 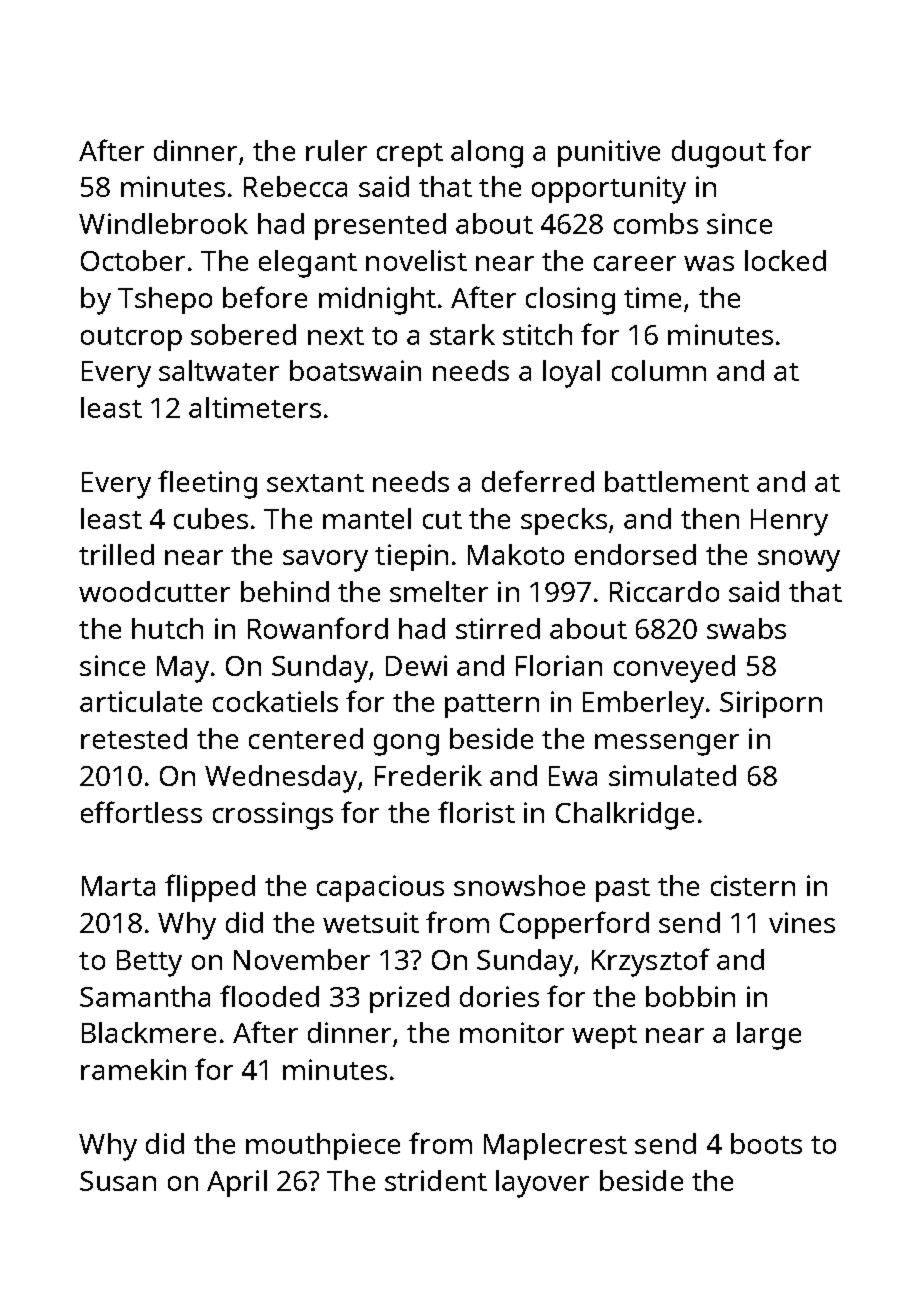 I want to click on dugout, so click(x=719, y=154).
